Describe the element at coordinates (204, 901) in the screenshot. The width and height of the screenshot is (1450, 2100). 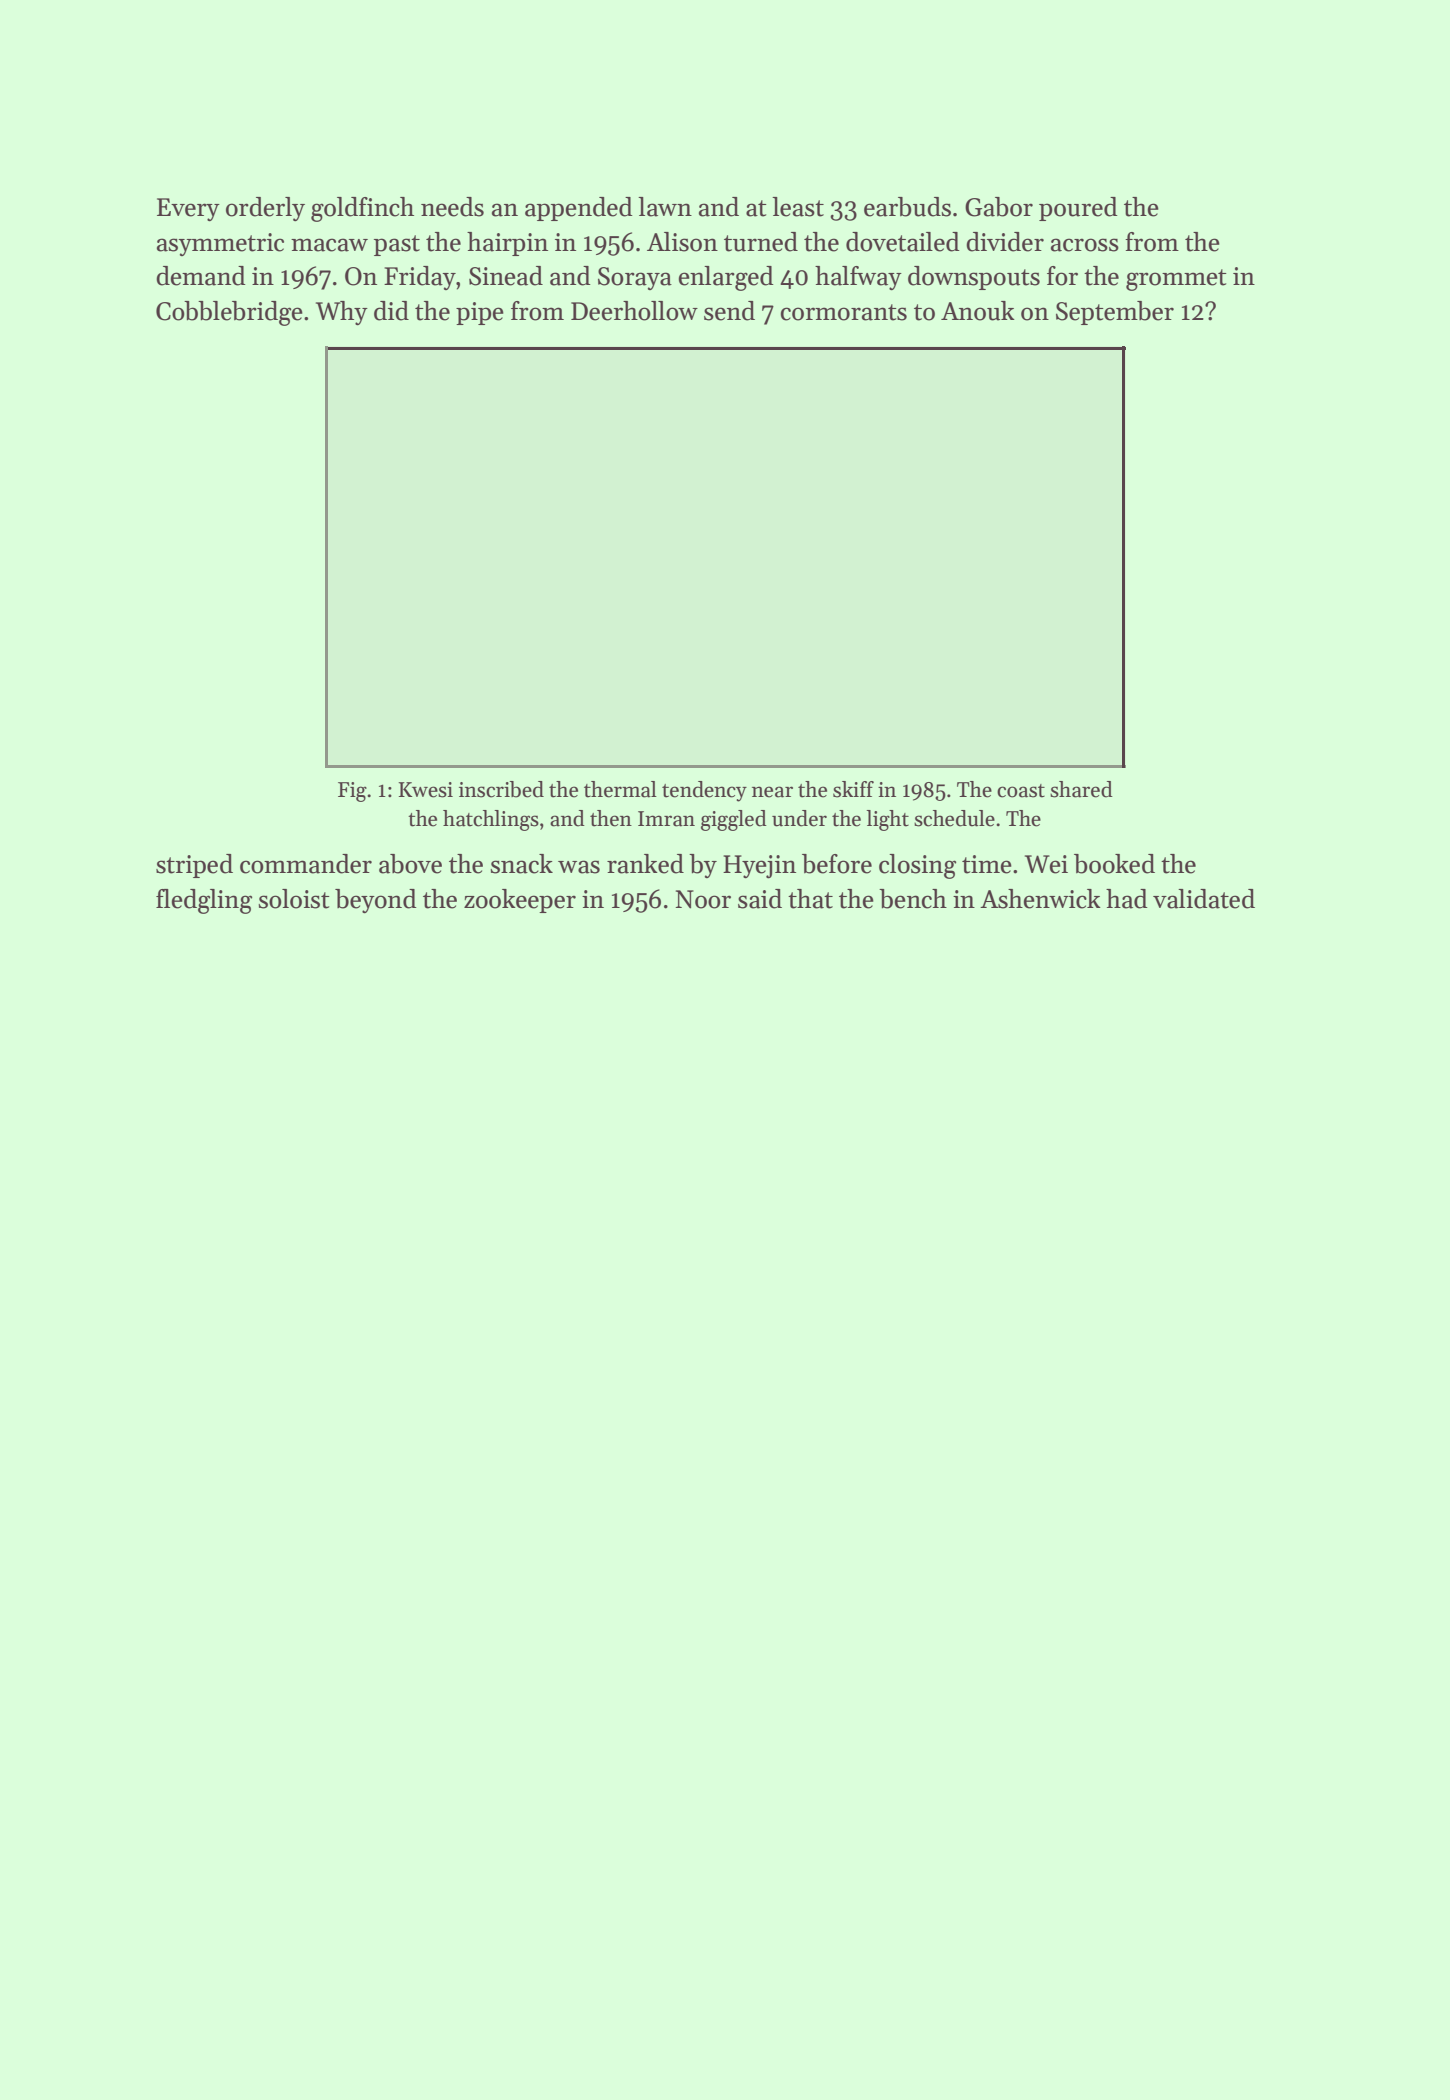
I see `fledgling` at that location.
